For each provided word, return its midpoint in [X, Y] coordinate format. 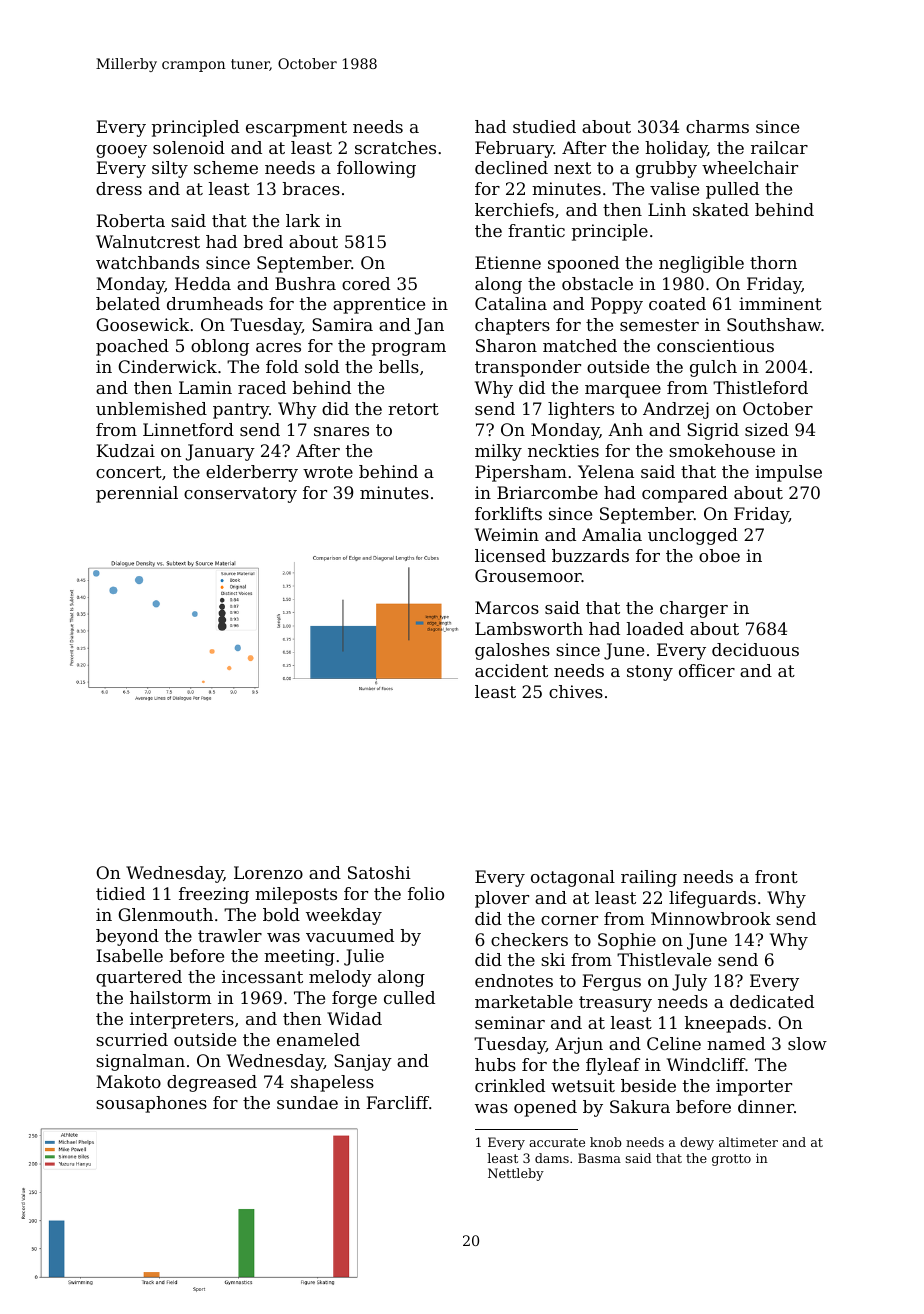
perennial [137, 494]
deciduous [755, 649]
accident [511, 670]
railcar [779, 147]
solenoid [189, 147]
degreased [212, 1083]
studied [544, 126]
